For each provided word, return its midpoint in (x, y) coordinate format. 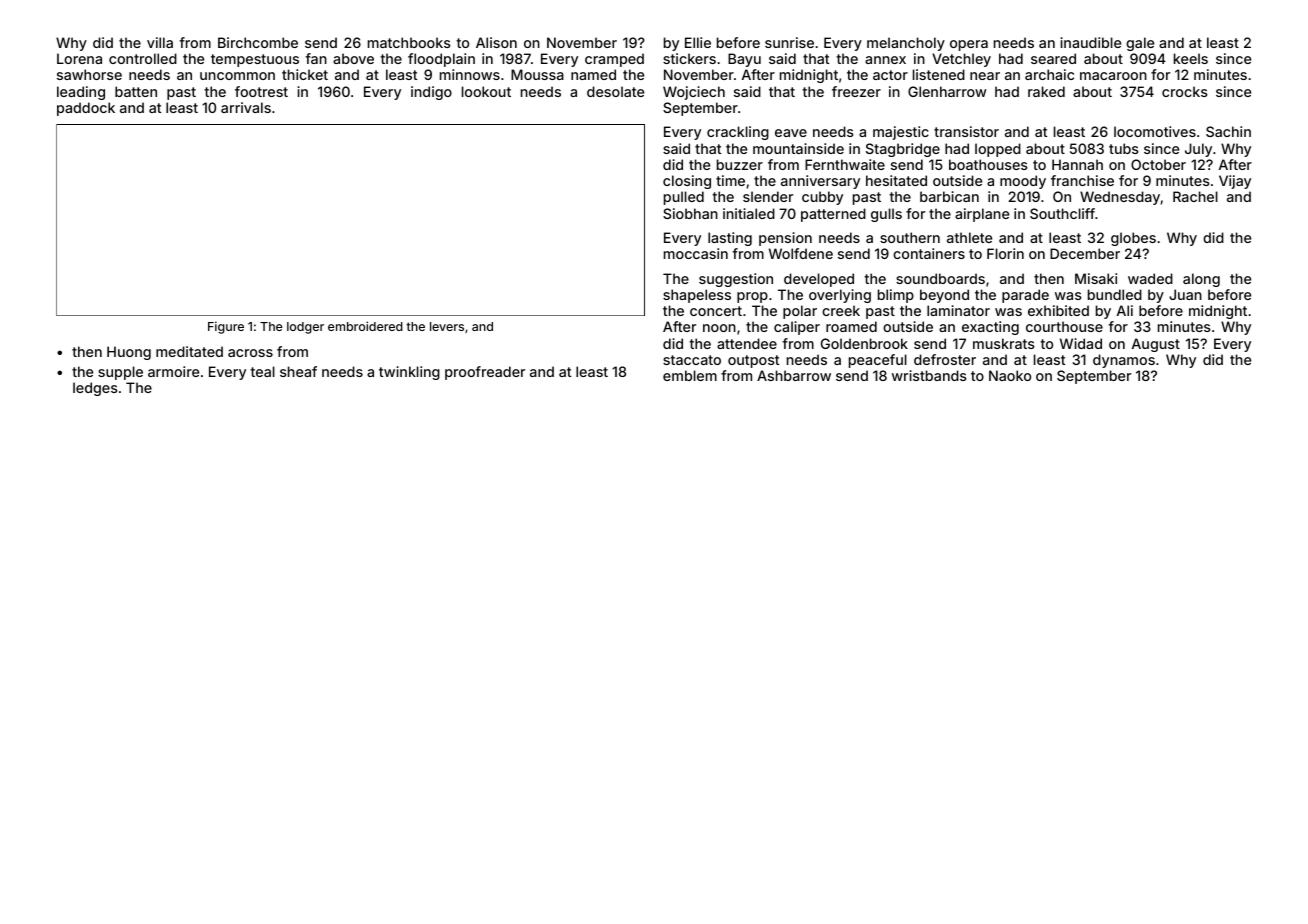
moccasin (696, 253)
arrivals (246, 107)
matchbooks (409, 42)
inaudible (1090, 42)
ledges (95, 389)
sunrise (789, 42)
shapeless (697, 296)
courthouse (1064, 326)
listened (939, 74)
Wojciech (694, 93)
